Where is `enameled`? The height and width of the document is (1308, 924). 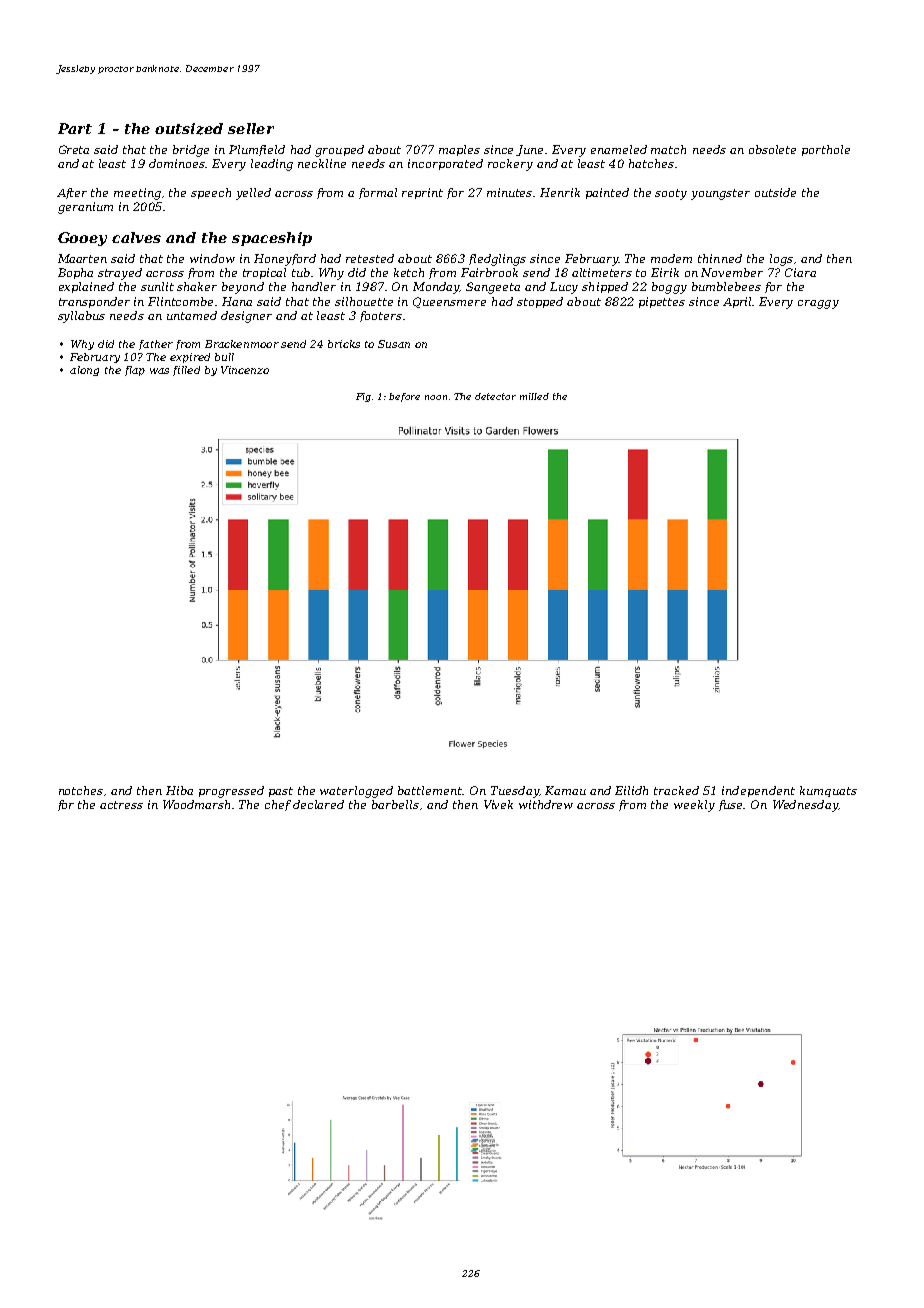 enameled is located at coordinates (619, 149).
